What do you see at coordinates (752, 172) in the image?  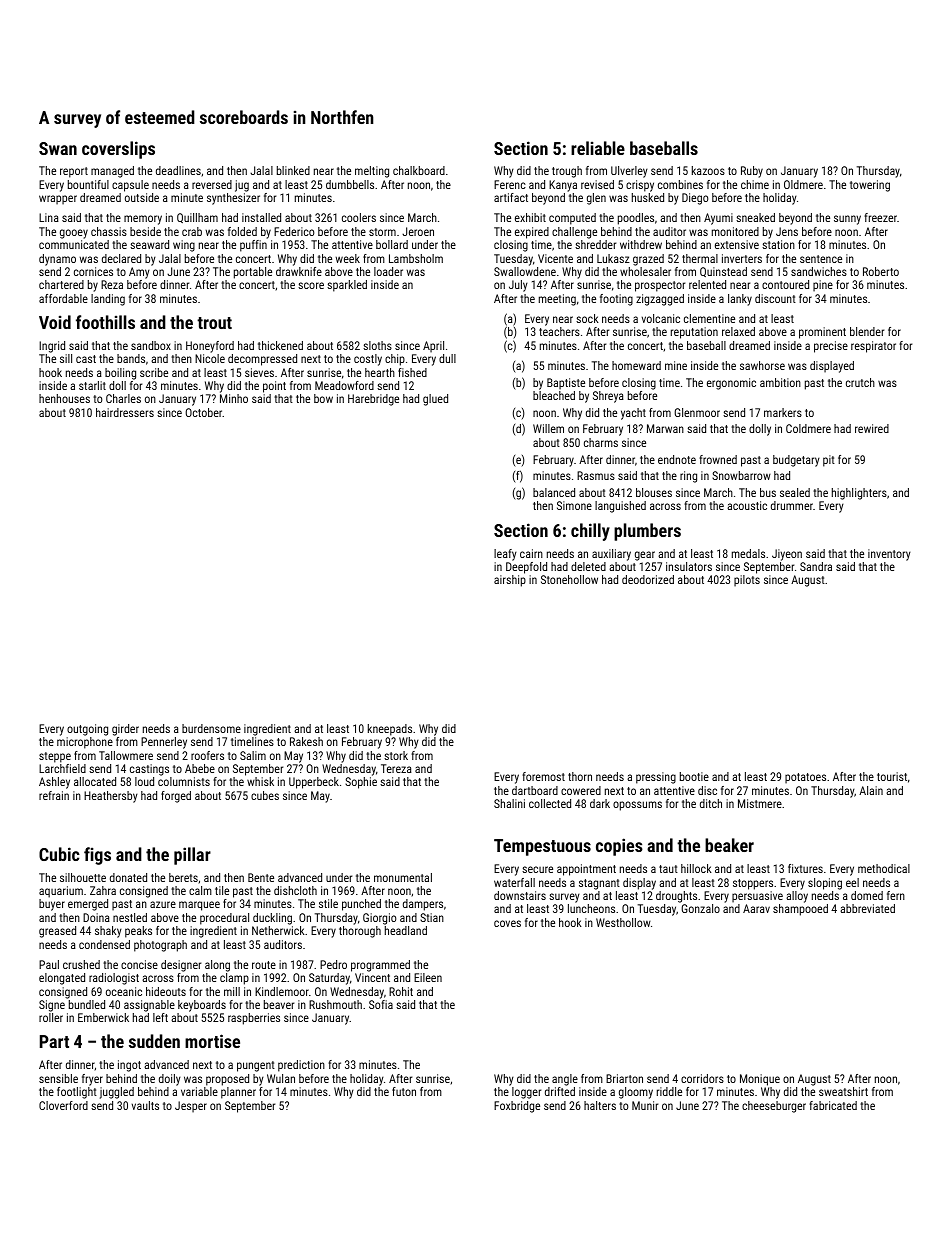 I see `Ruby` at bounding box center [752, 172].
